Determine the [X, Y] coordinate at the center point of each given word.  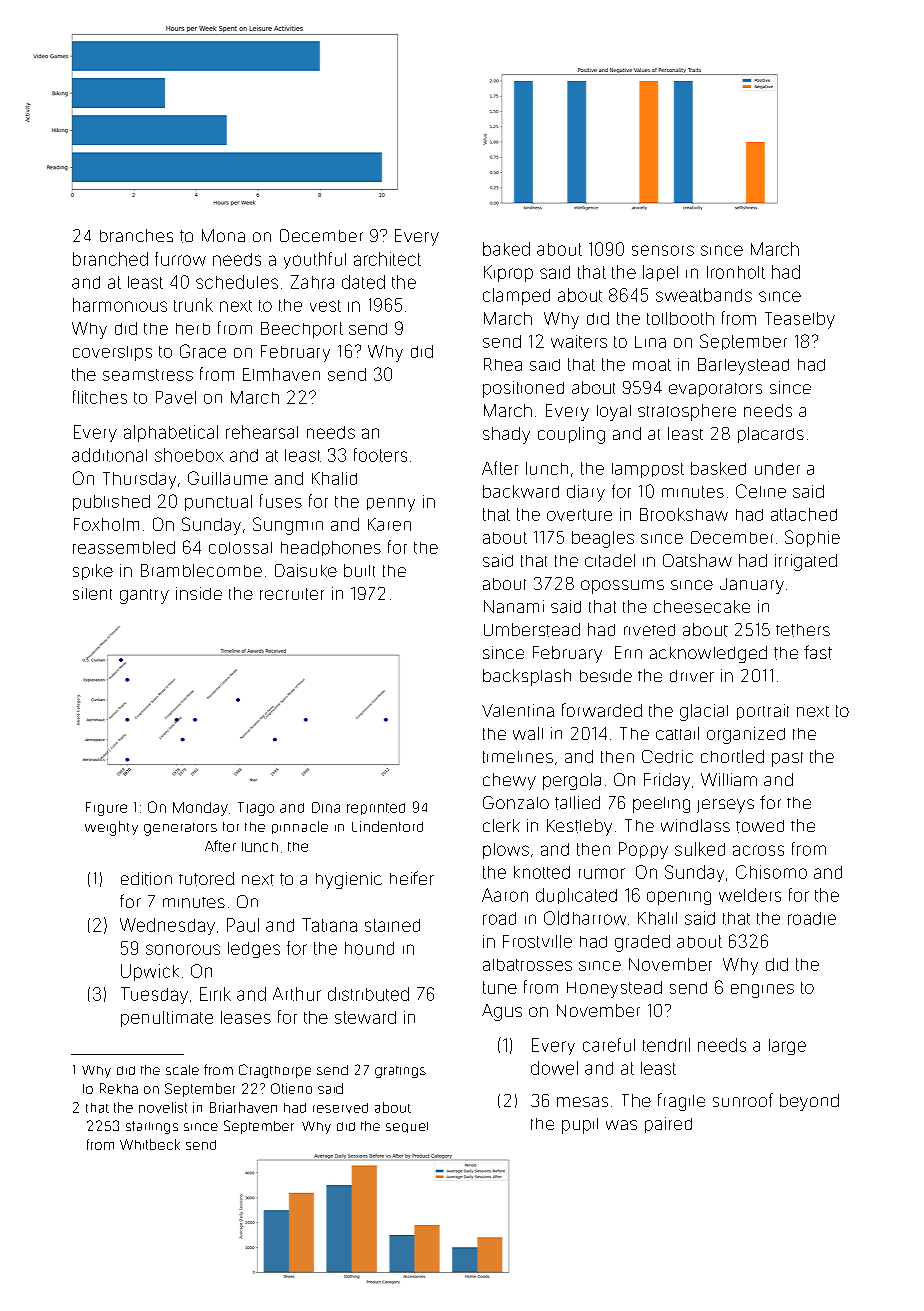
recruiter [292, 594]
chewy [509, 781]
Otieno [291, 1088]
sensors [663, 250]
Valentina [518, 710]
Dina [326, 807]
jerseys [725, 806]
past [787, 759]
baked [506, 249]
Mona [223, 235]
